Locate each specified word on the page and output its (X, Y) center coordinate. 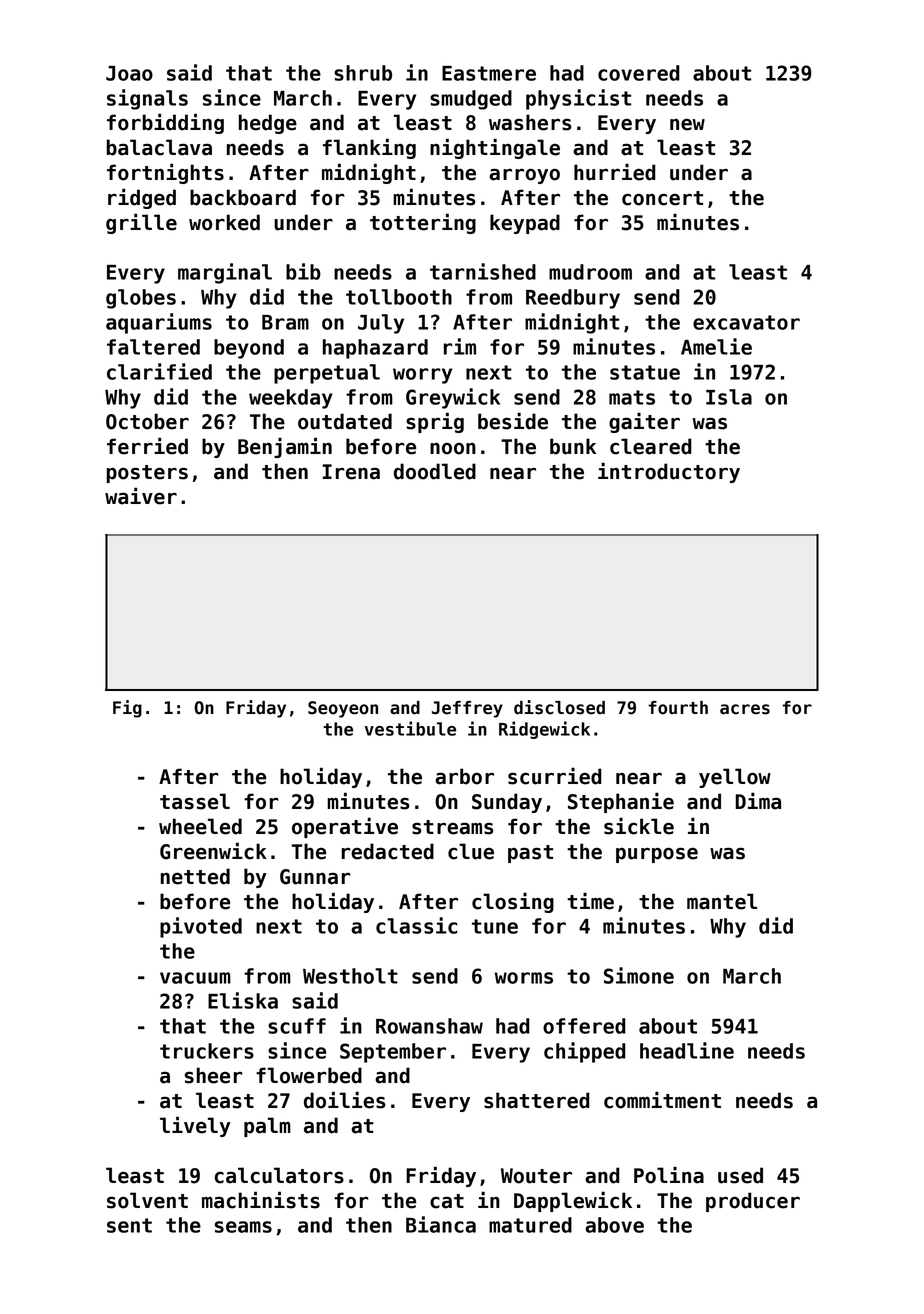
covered (639, 73)
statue (645, 372)
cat (447, 1201)
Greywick (453, 398)
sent (129, 1225)
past (530, 854)
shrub (363, 73)
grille (141, 223)
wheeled (200, 826)
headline (687, 1050)
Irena (351, 472)
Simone (639, 975)
